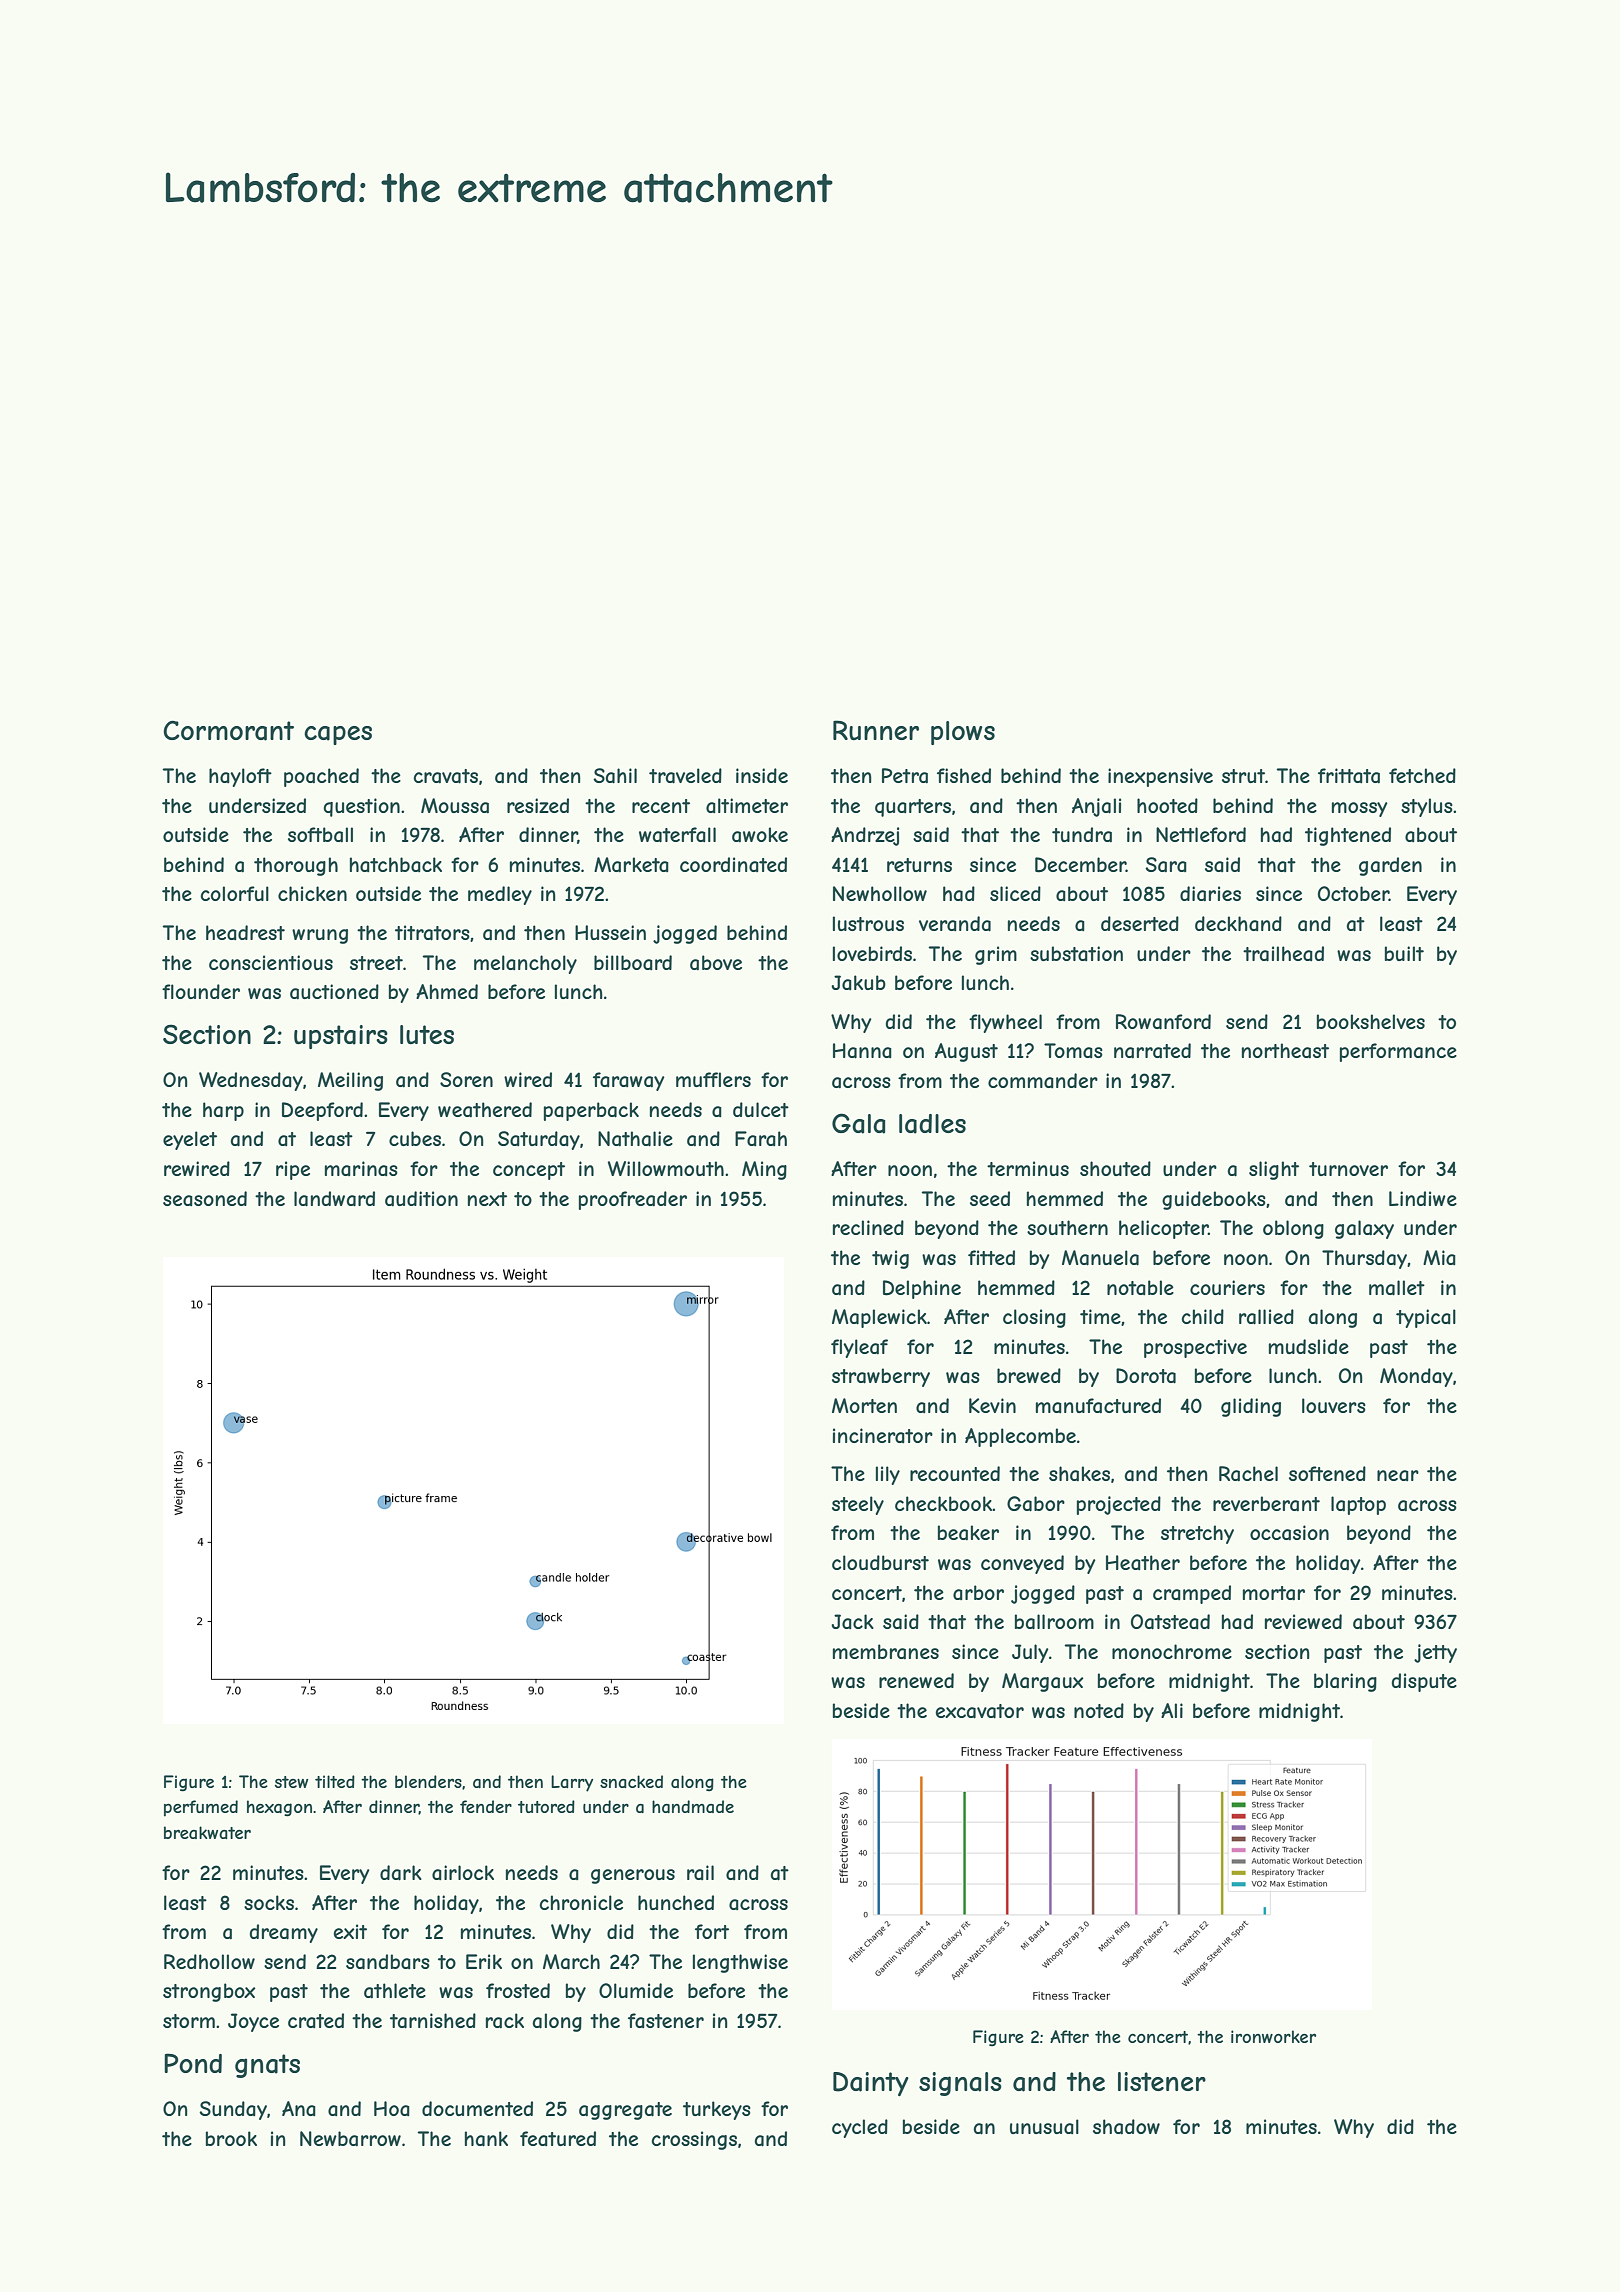  What do you see at coordinates (334, 1199) in the screenshot?
I see `landward` at bounding box center [334, 1199].
